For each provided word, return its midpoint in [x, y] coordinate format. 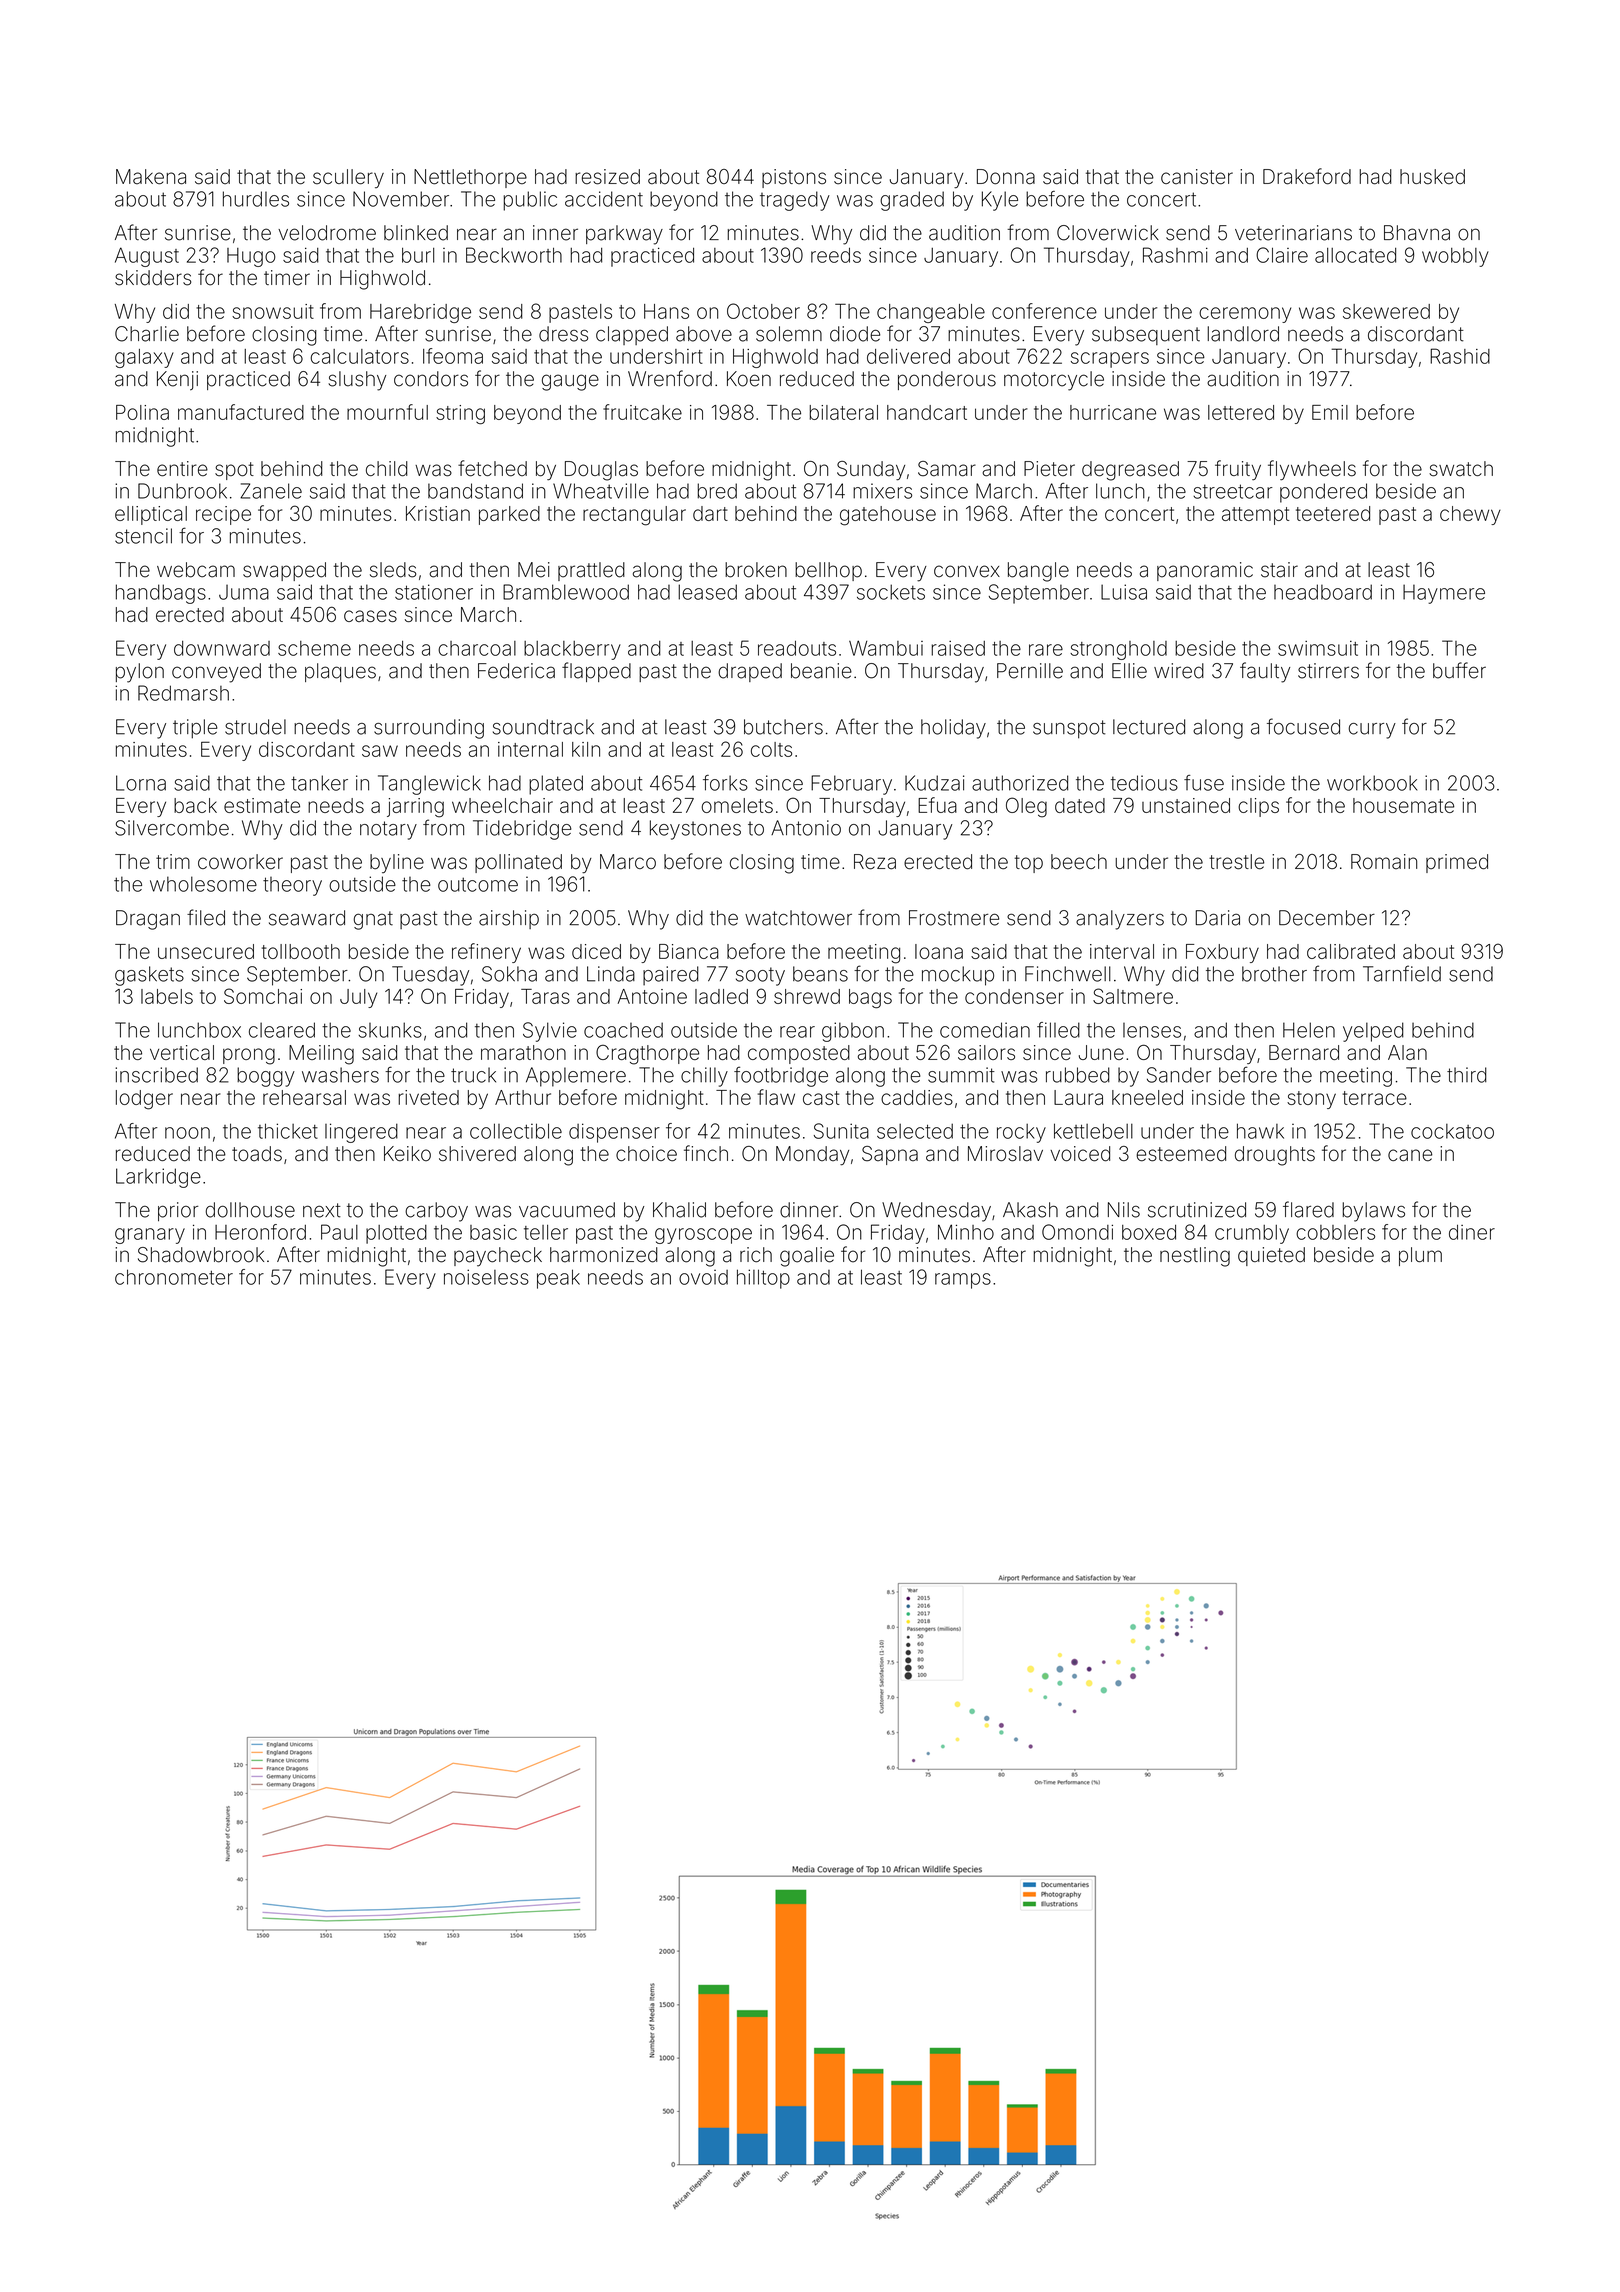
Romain [1384, 862]
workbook [1372, 783]
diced [596, 951]
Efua [937, 805]
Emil [1330, 412]
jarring [415, 808]
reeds [836, 255]
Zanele [271, 491]
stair [1279, 570]
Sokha [509, 974]
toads [257, 1154]
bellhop [828, 571]
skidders [153, 278]
